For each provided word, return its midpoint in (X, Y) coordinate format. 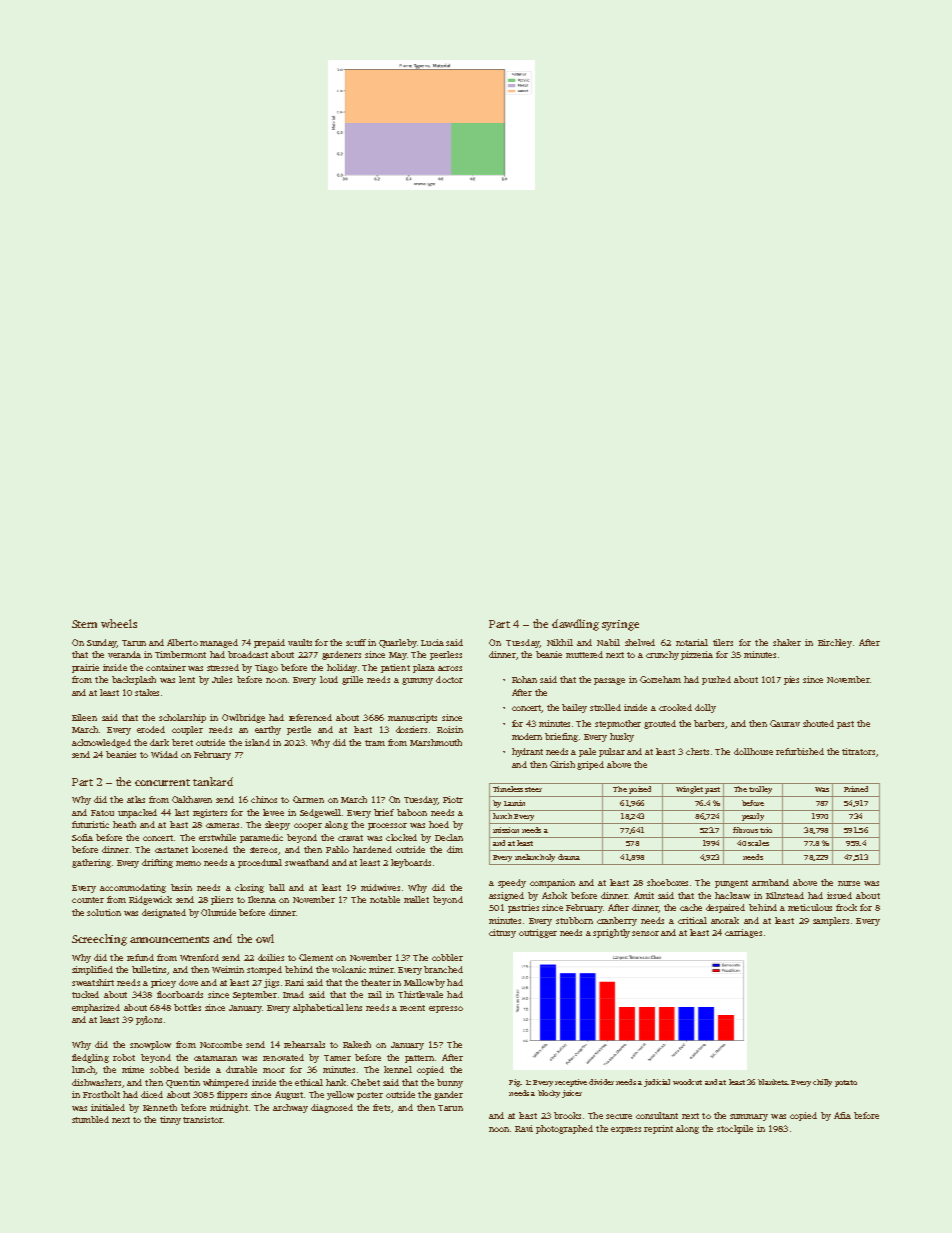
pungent (731, 884)
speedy (512, 883)
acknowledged (101, 743)
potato (846, 1083)
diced (152, 1094)
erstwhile (217, 837)
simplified (92, 970)
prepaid (269, 643)
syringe (620, 625)
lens (354, 1007)
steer (533, 789)
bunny (450, 1083)
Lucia (432, 642)
